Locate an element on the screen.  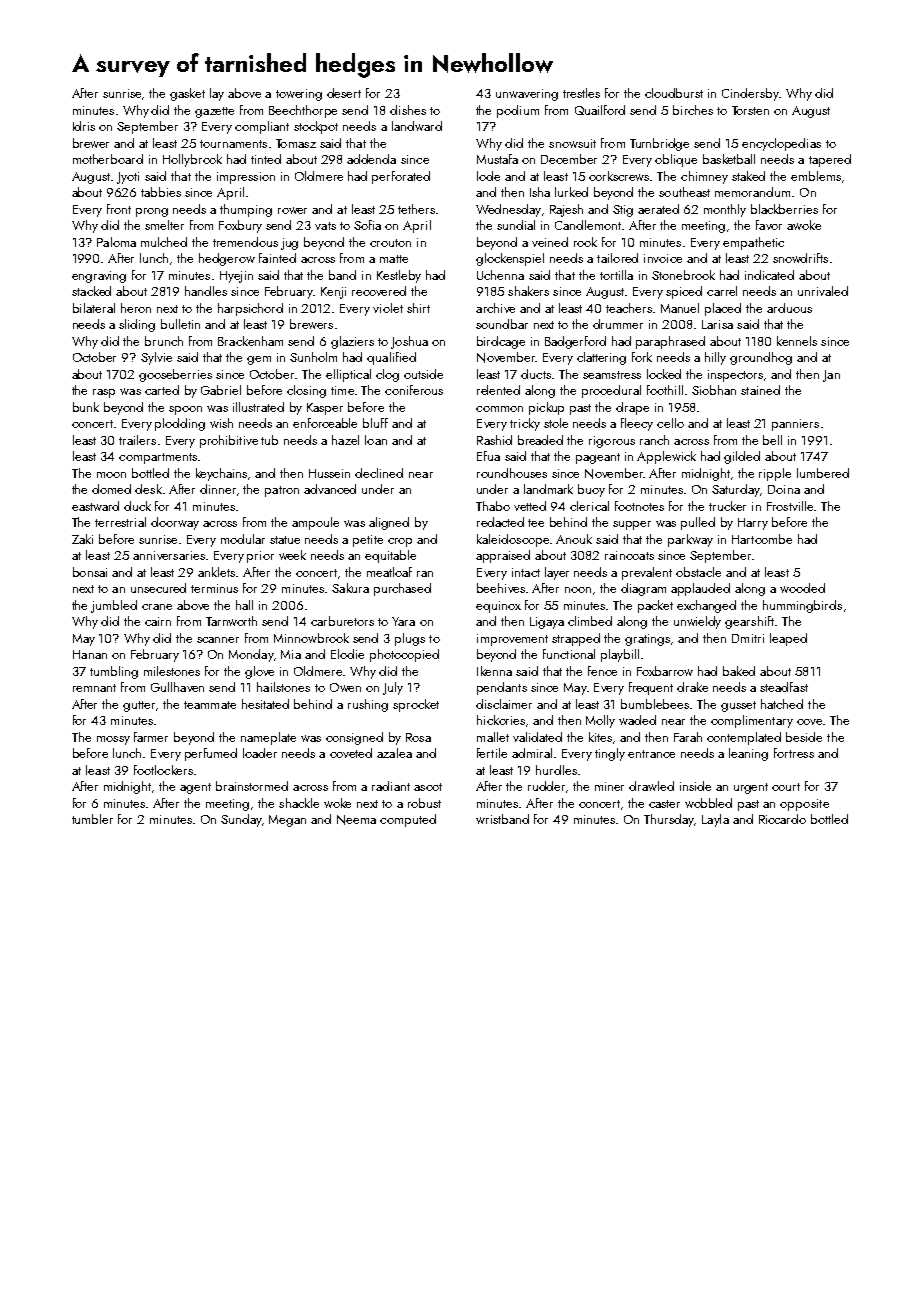
doorway is located at coordinates (175, 523).
